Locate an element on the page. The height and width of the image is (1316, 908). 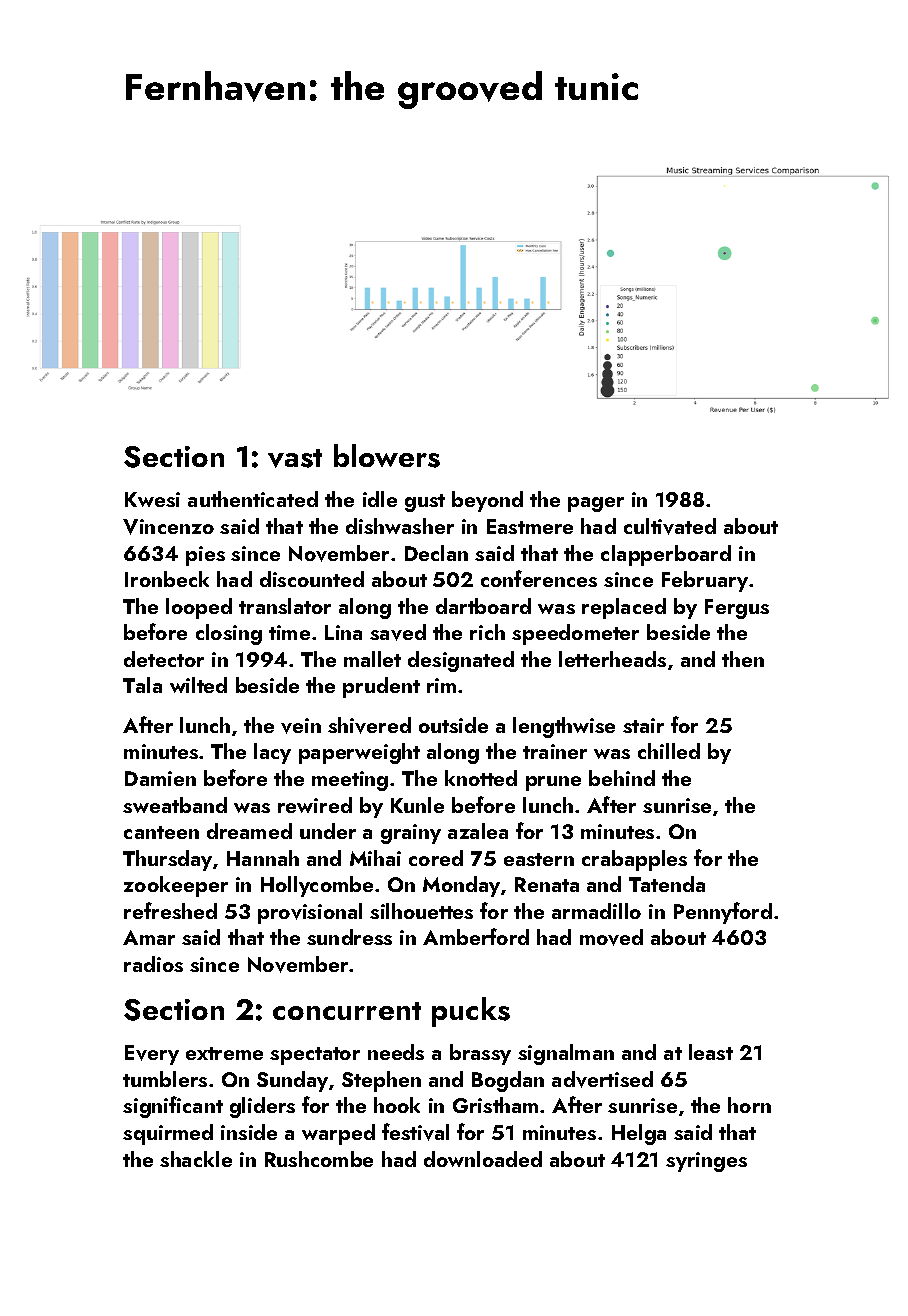
blowers is located at coordinates (387, 456).
